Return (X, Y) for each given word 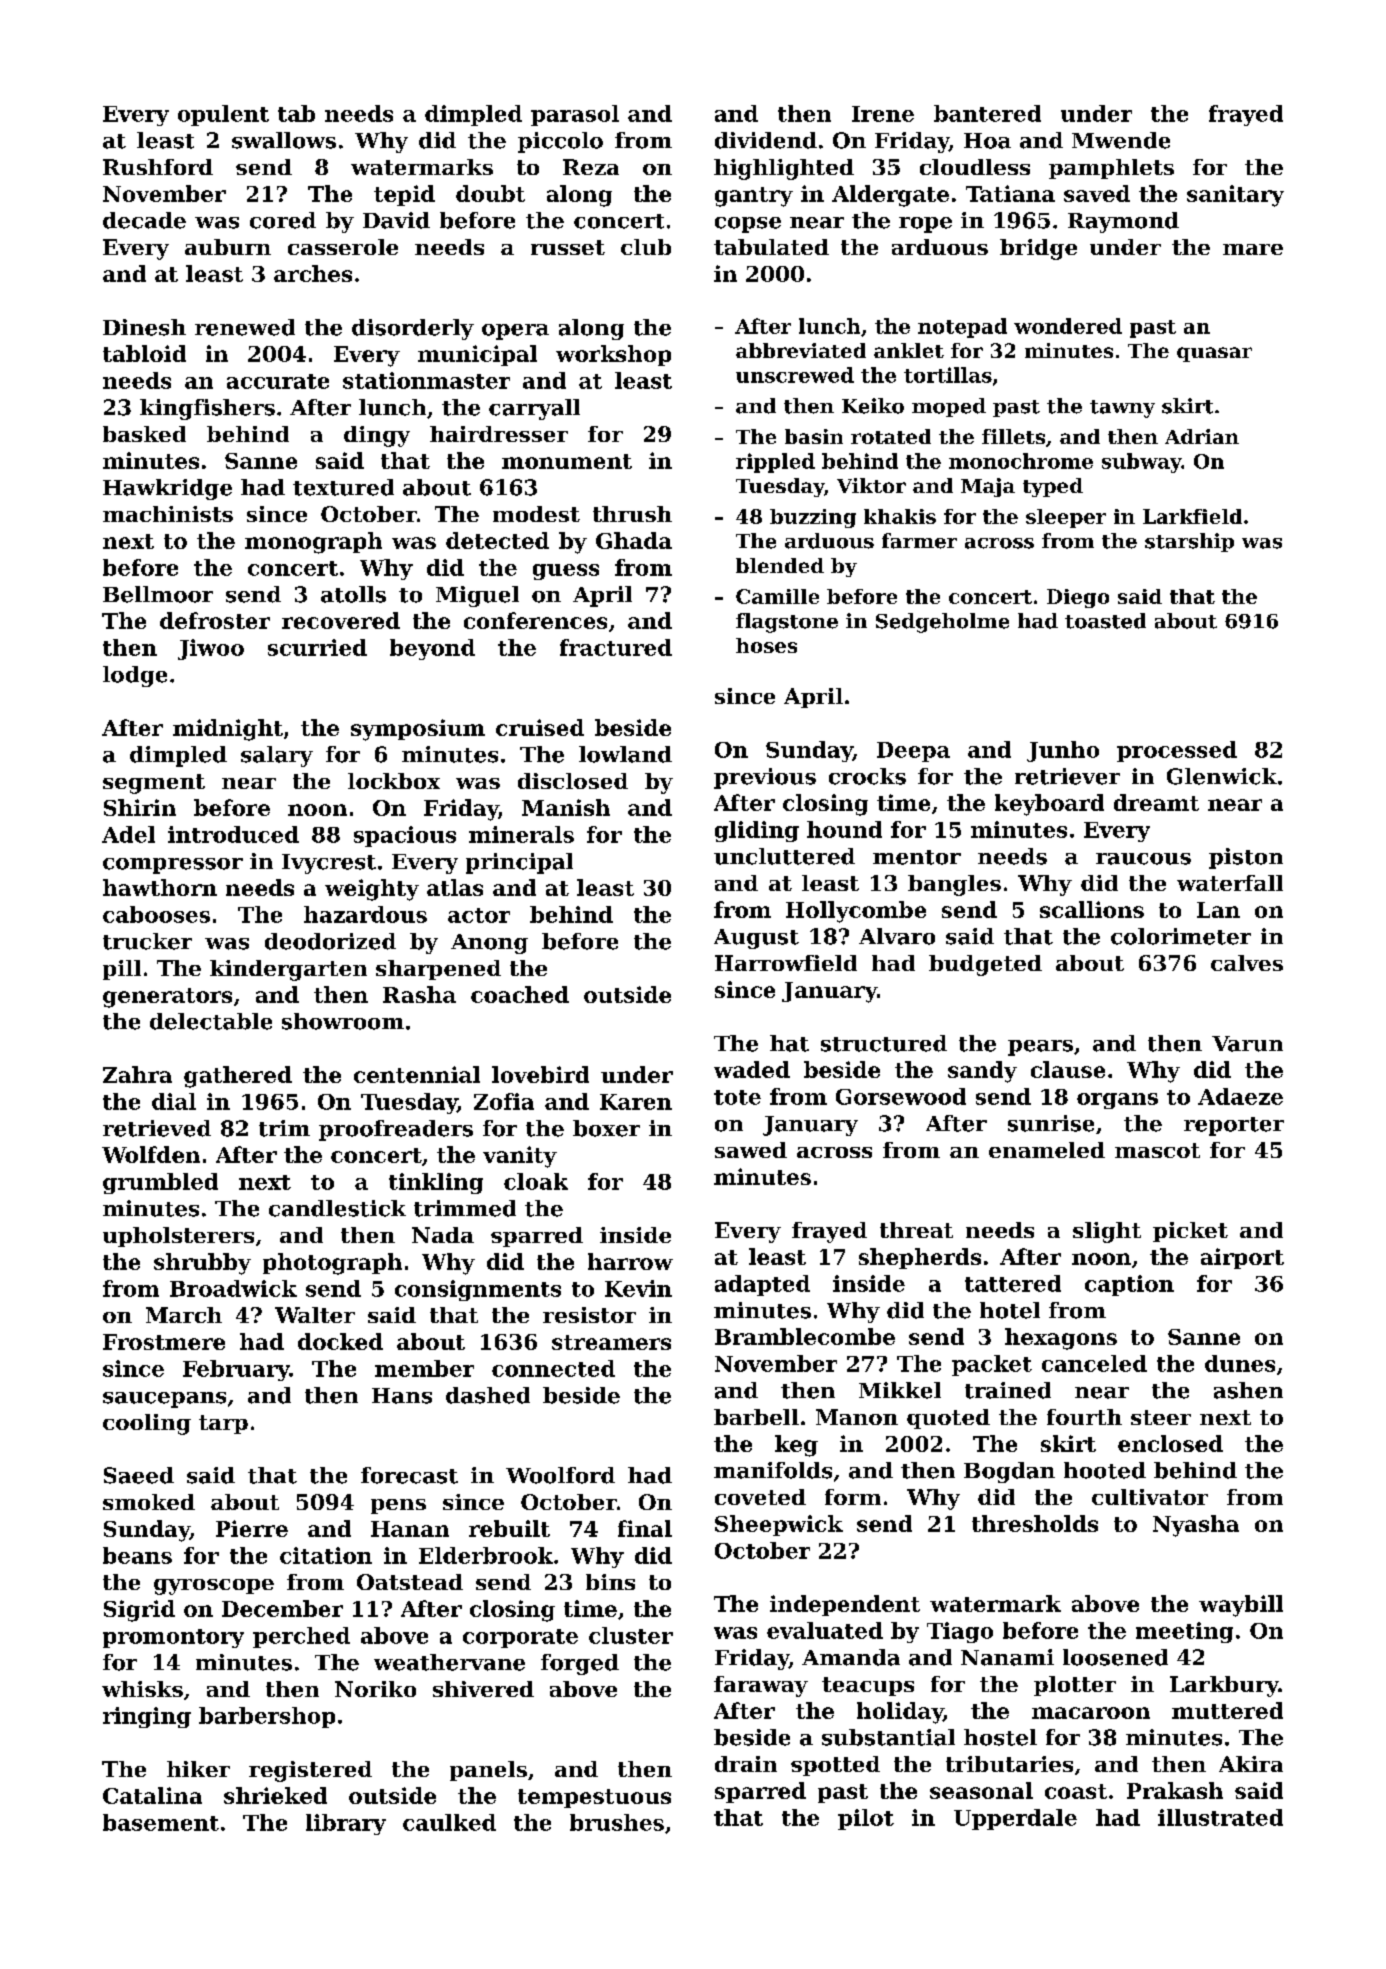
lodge (135, 676)
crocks (867, 776)
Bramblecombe (805, 1336)
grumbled (160, 1183)
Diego (1078, 598)
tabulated (771, 247)
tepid (404, 195)
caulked (449, 1822)
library (346, 1824)
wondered (1068, 326)
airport (1242, 1258)
